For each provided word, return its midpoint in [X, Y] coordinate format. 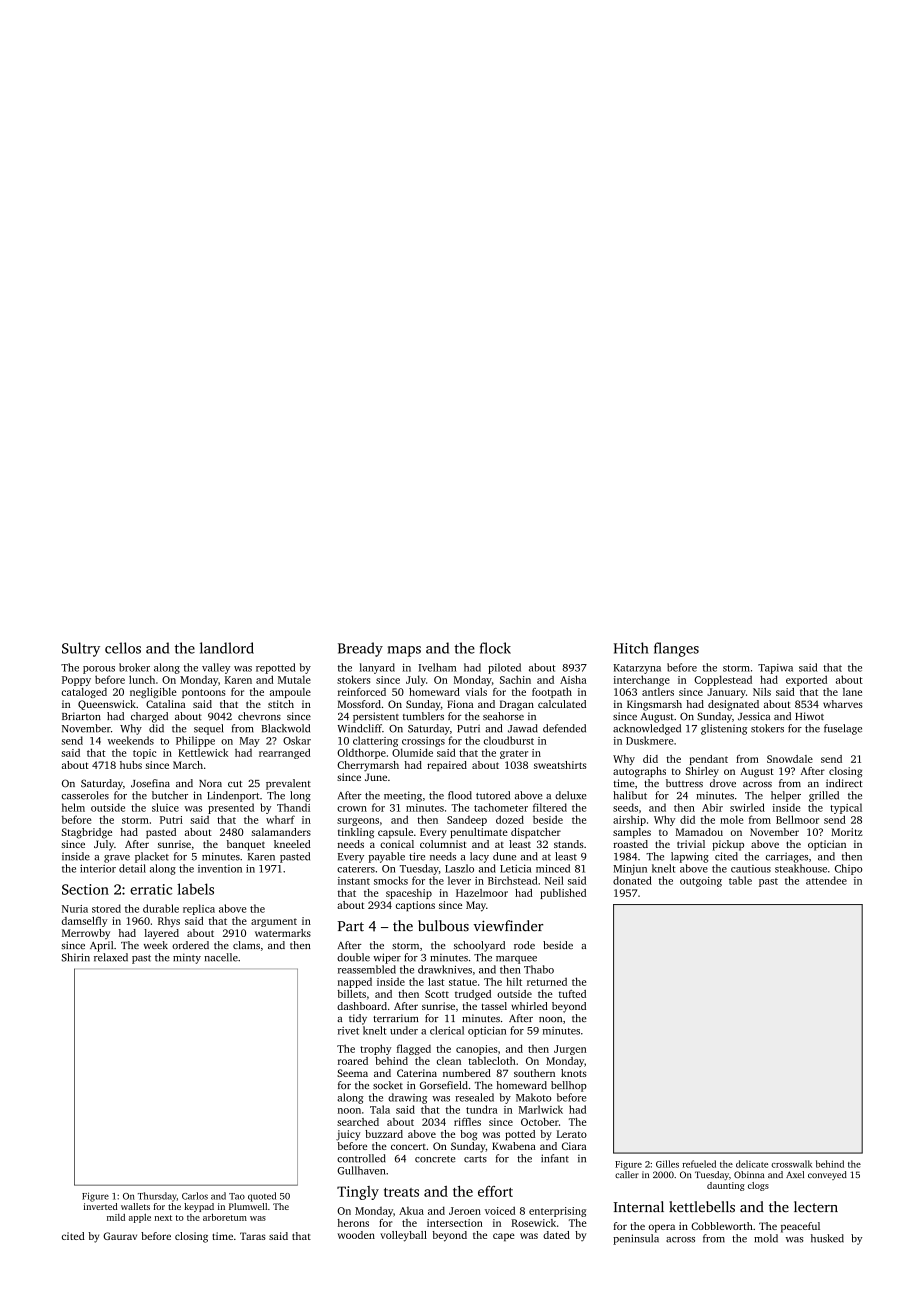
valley [216, 668]
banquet [246, 845]
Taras [253, 1236]
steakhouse [801, 868]
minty [187, 958]
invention [220, 869]
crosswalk [791, 1164]
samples [632, 833]
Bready [360, 649]
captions [415, 906]
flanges [676, 649]
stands [569, 844]
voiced [500, 1210]
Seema [352, 1073]
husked [827, 1238]
